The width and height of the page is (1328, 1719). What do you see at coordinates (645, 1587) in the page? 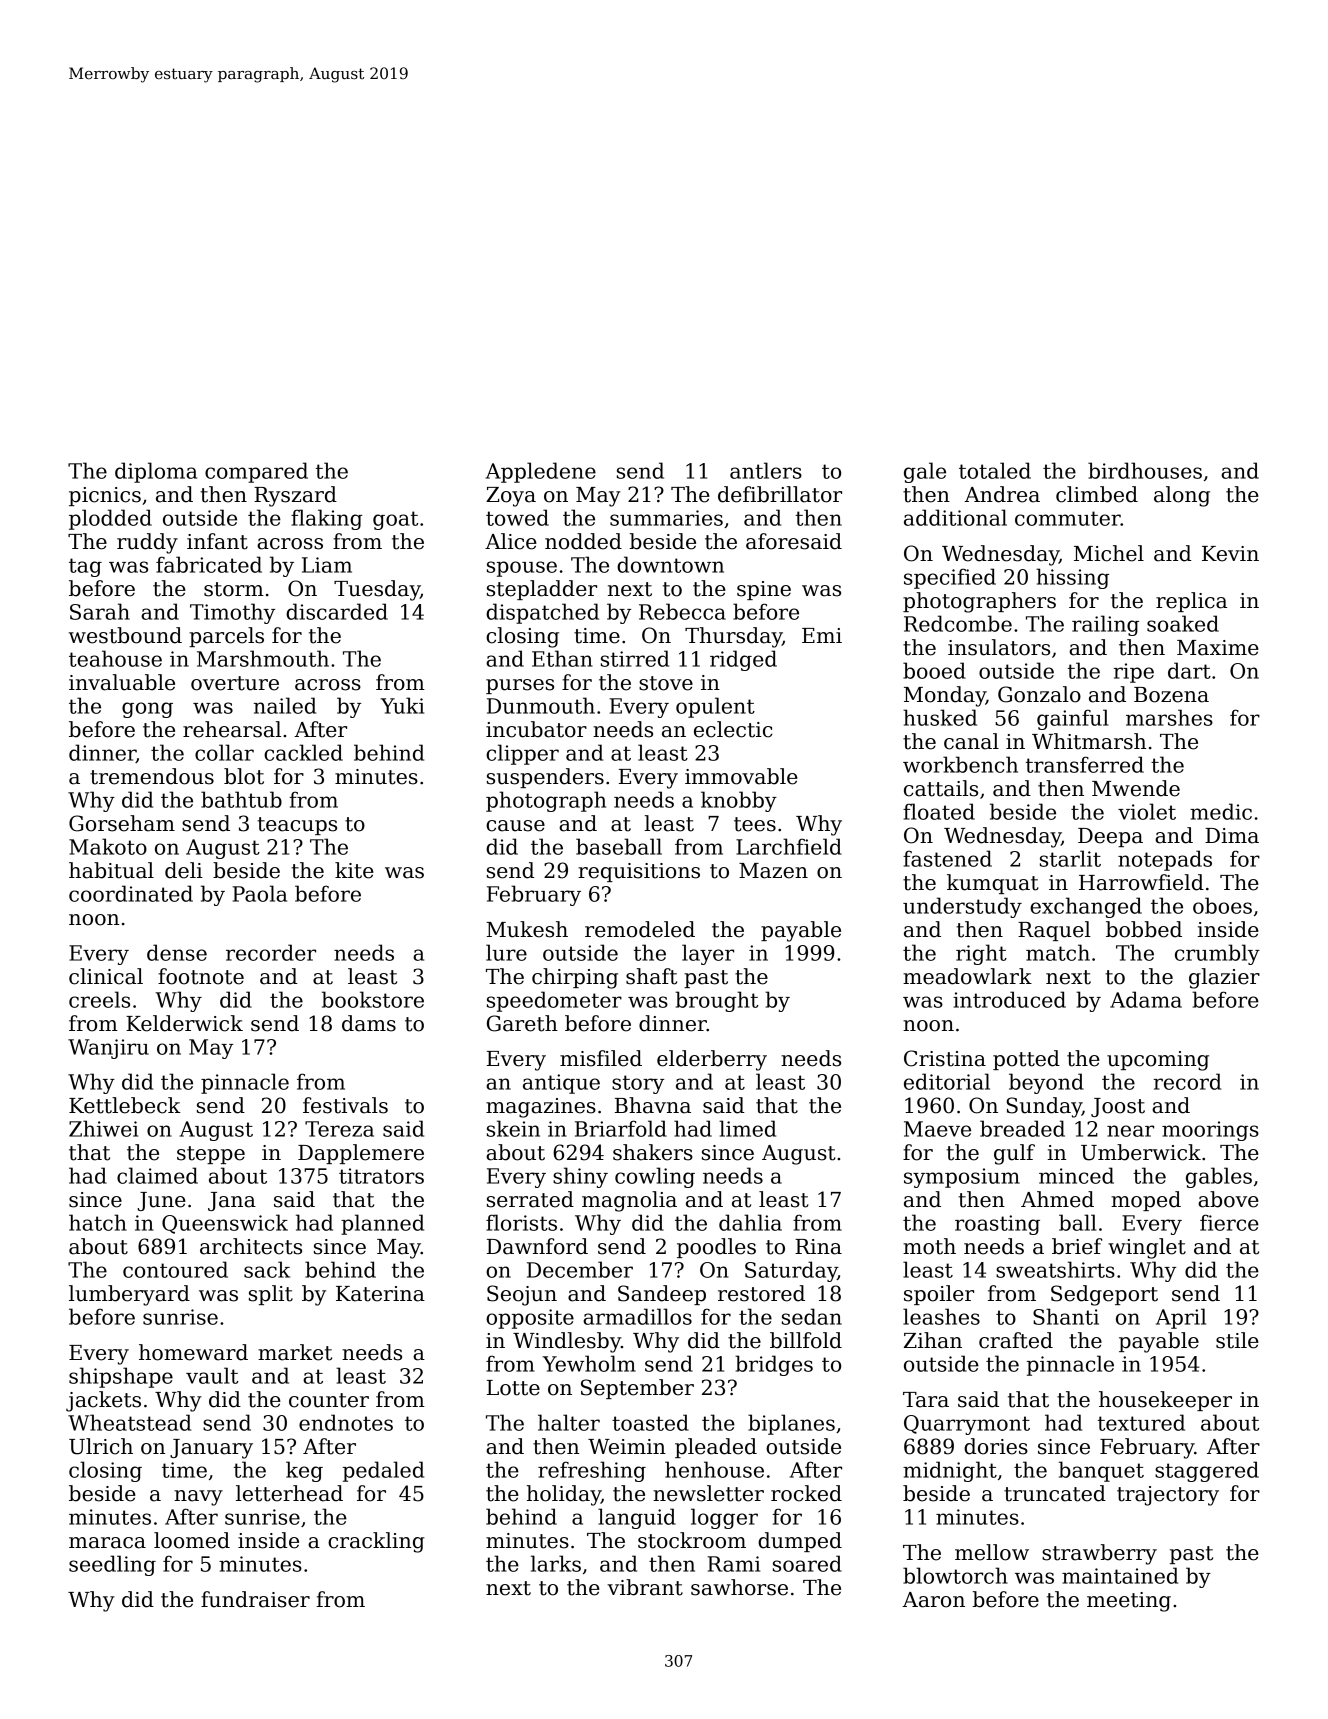
I see `vibrant` at bounding box center [645, 1587].
